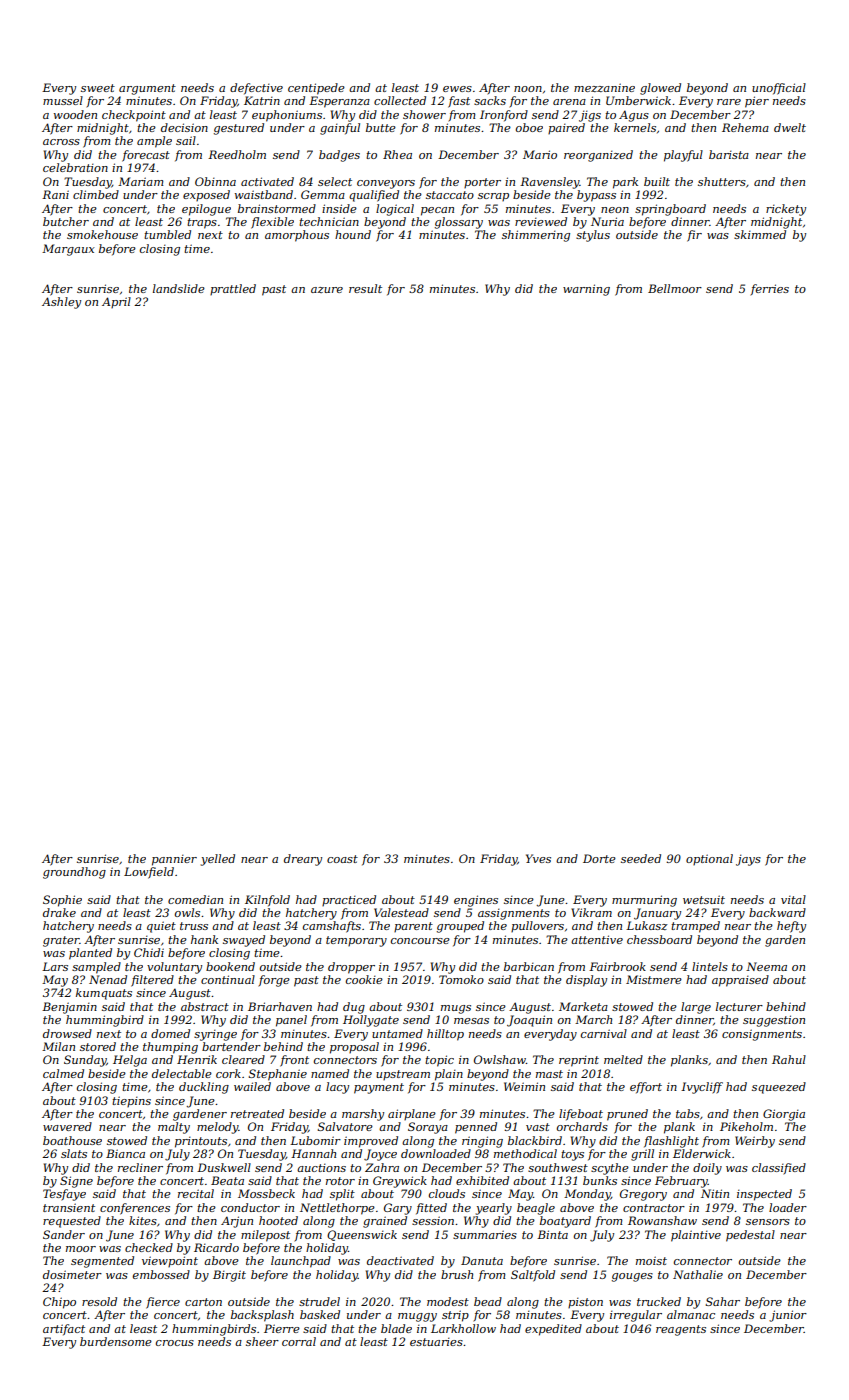 This screenshot has height=1400, width=849. Describe the element at coordinates (327, 290) in the screenshot. I see `azure` at that location.
